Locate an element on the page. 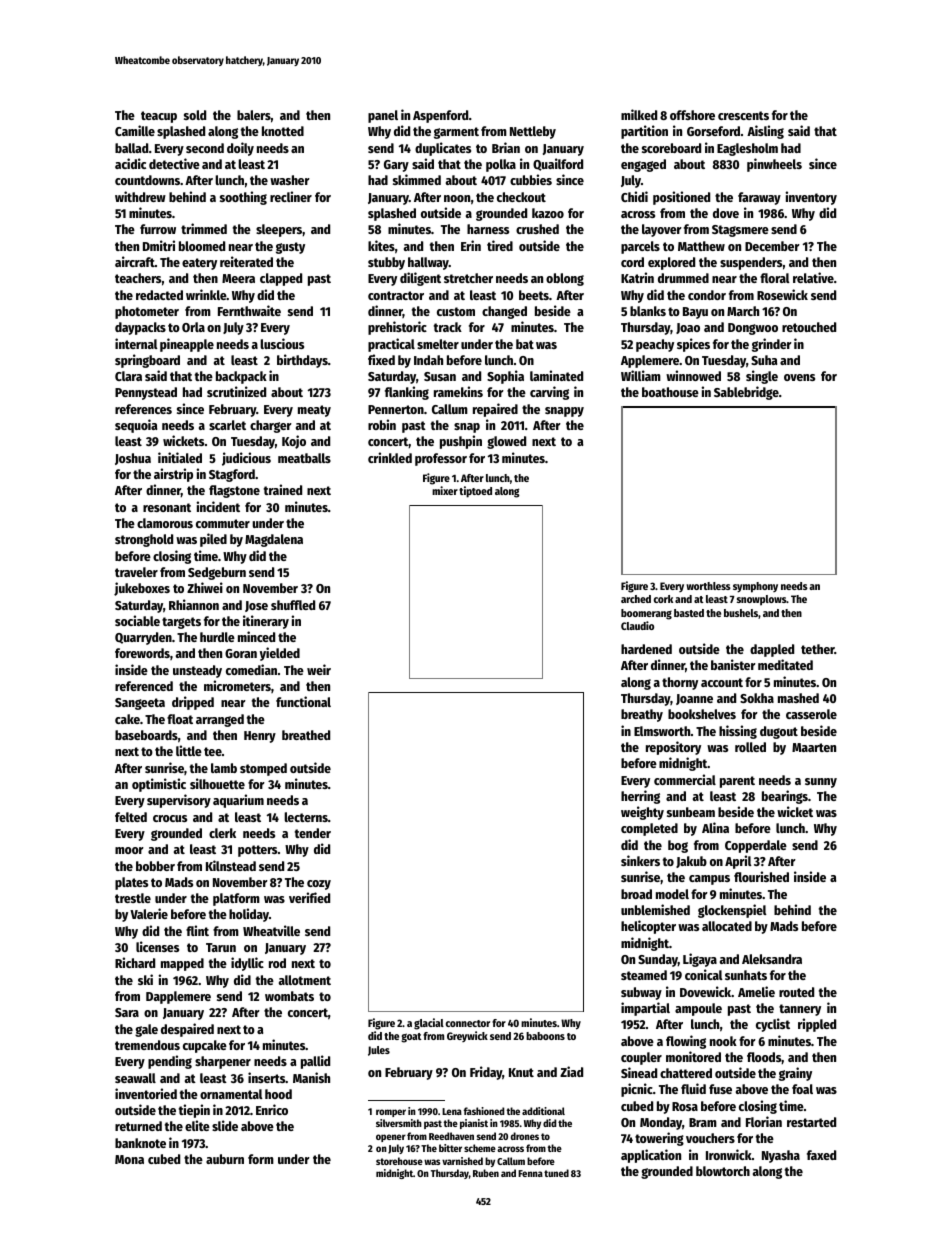  herring is located at coordinates (640, 797).
